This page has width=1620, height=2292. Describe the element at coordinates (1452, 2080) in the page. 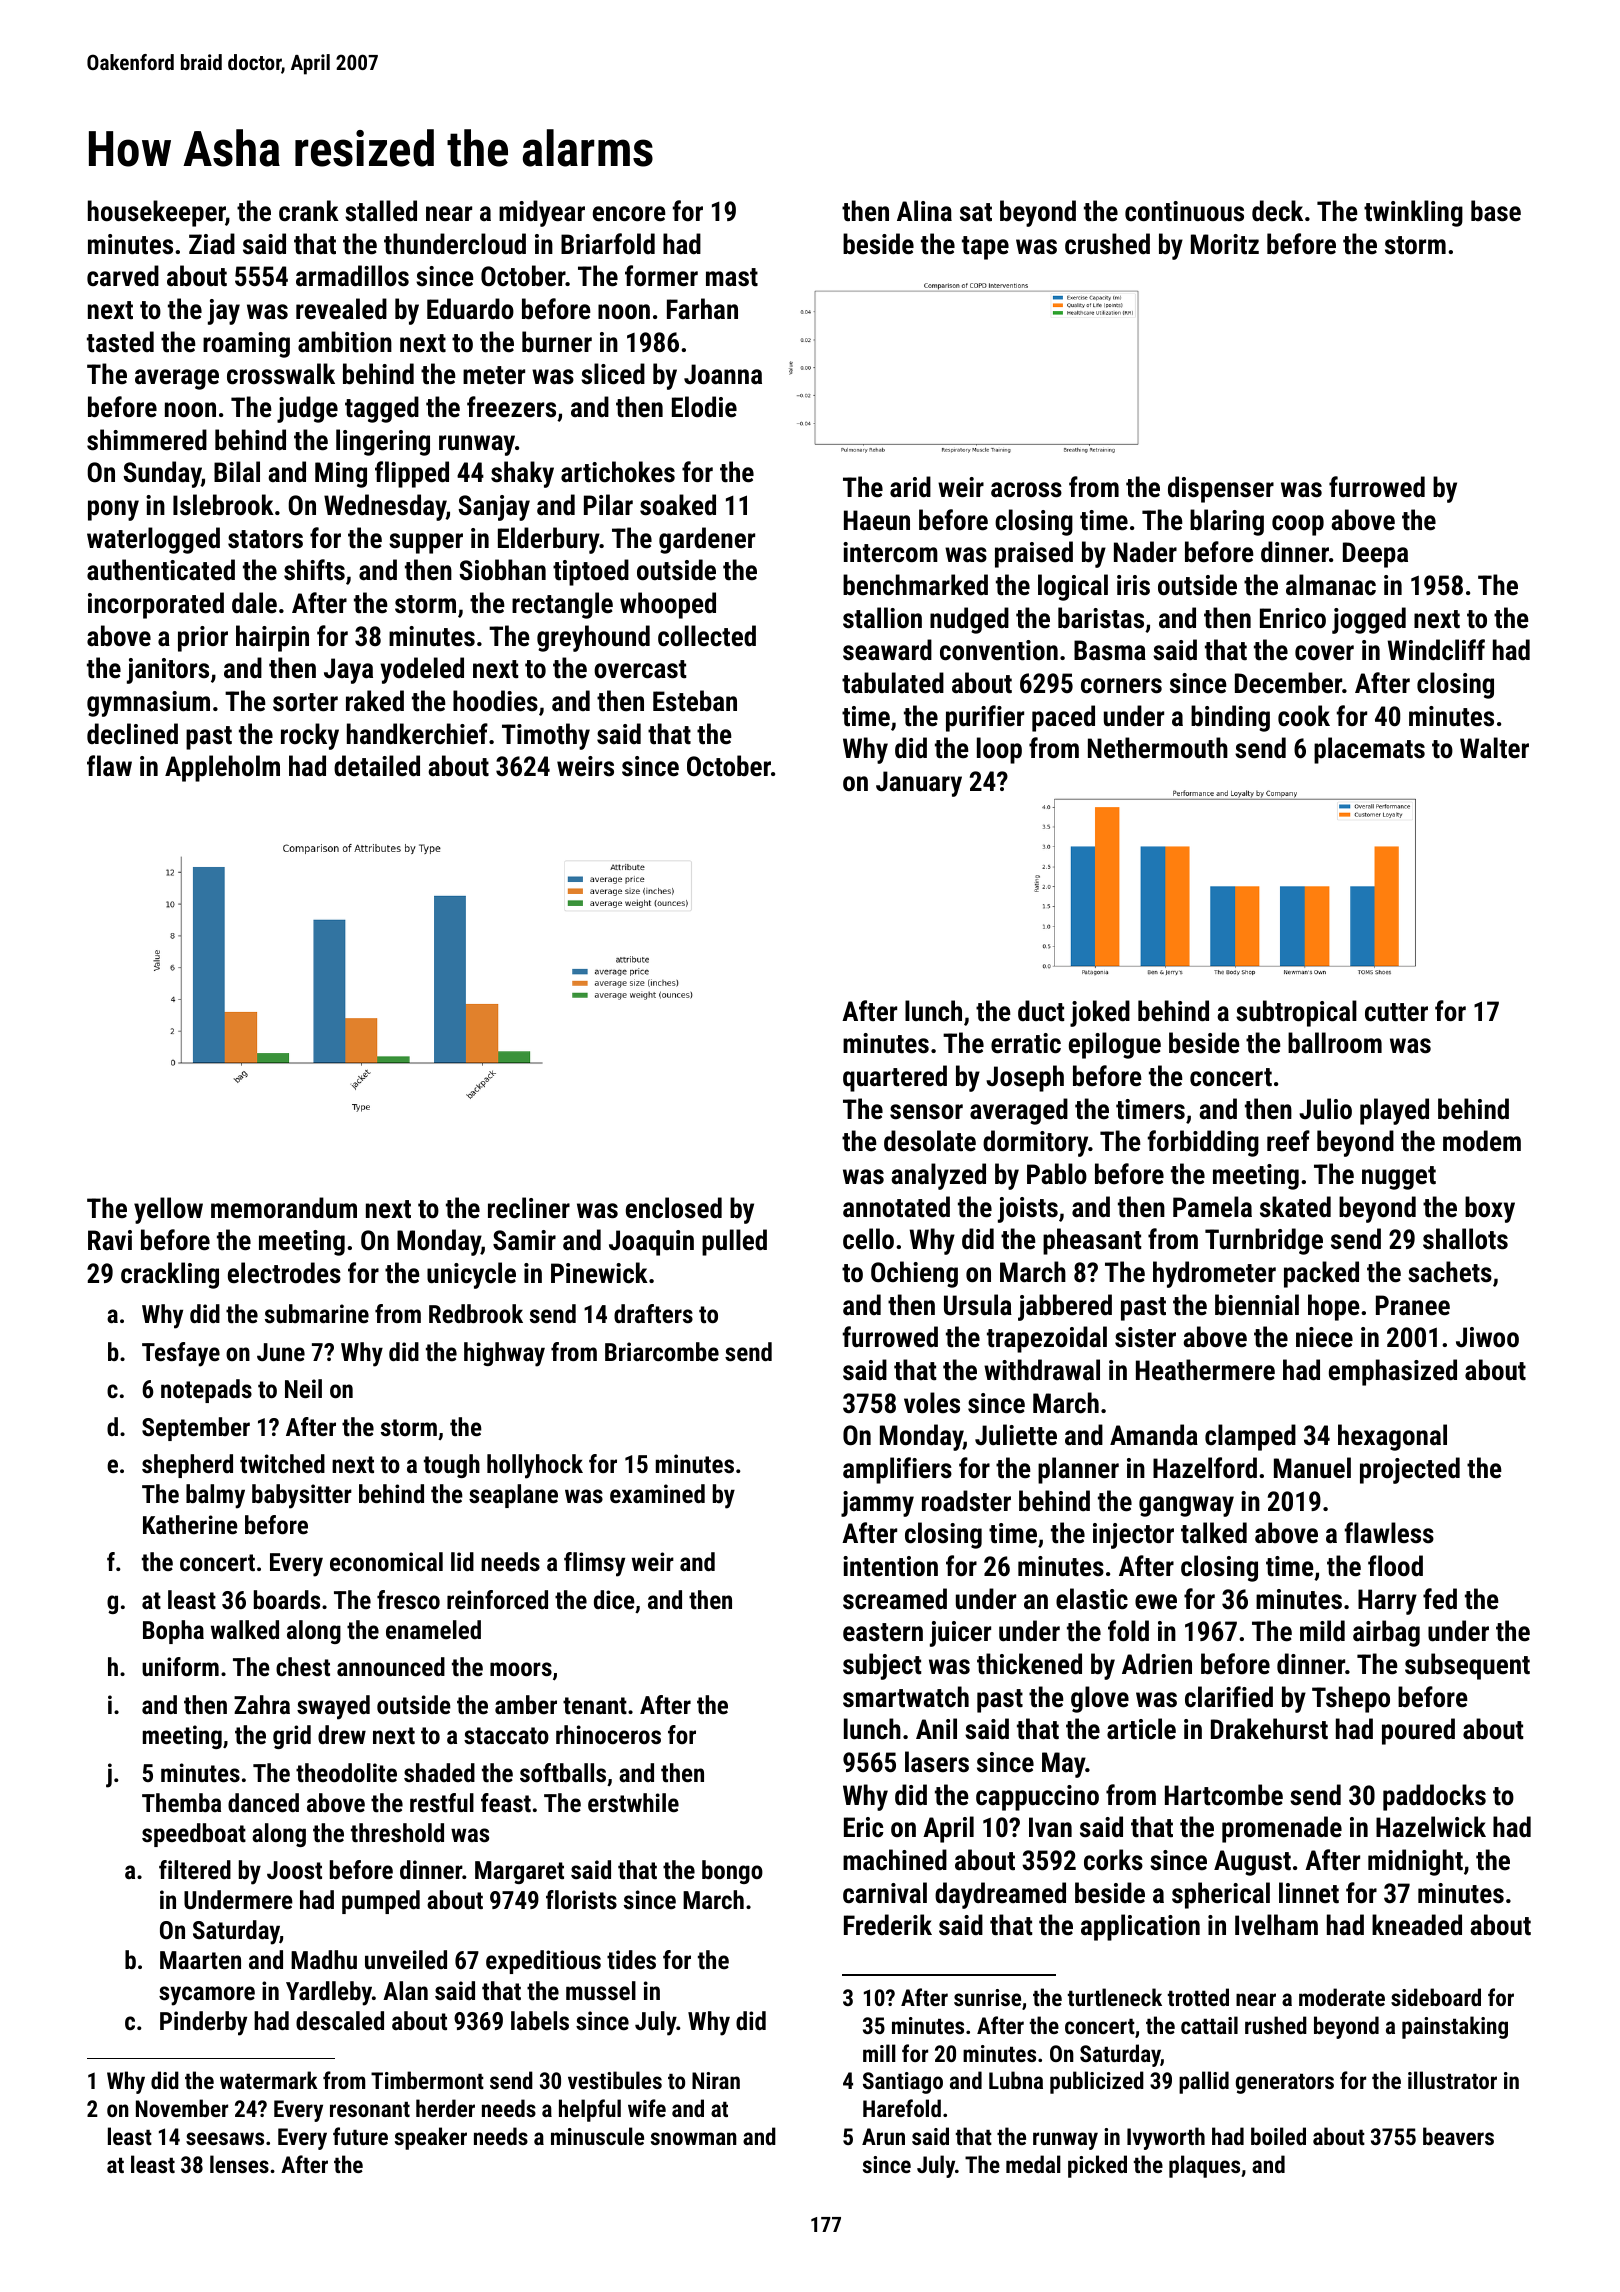

I see `illustrator` at that location.
